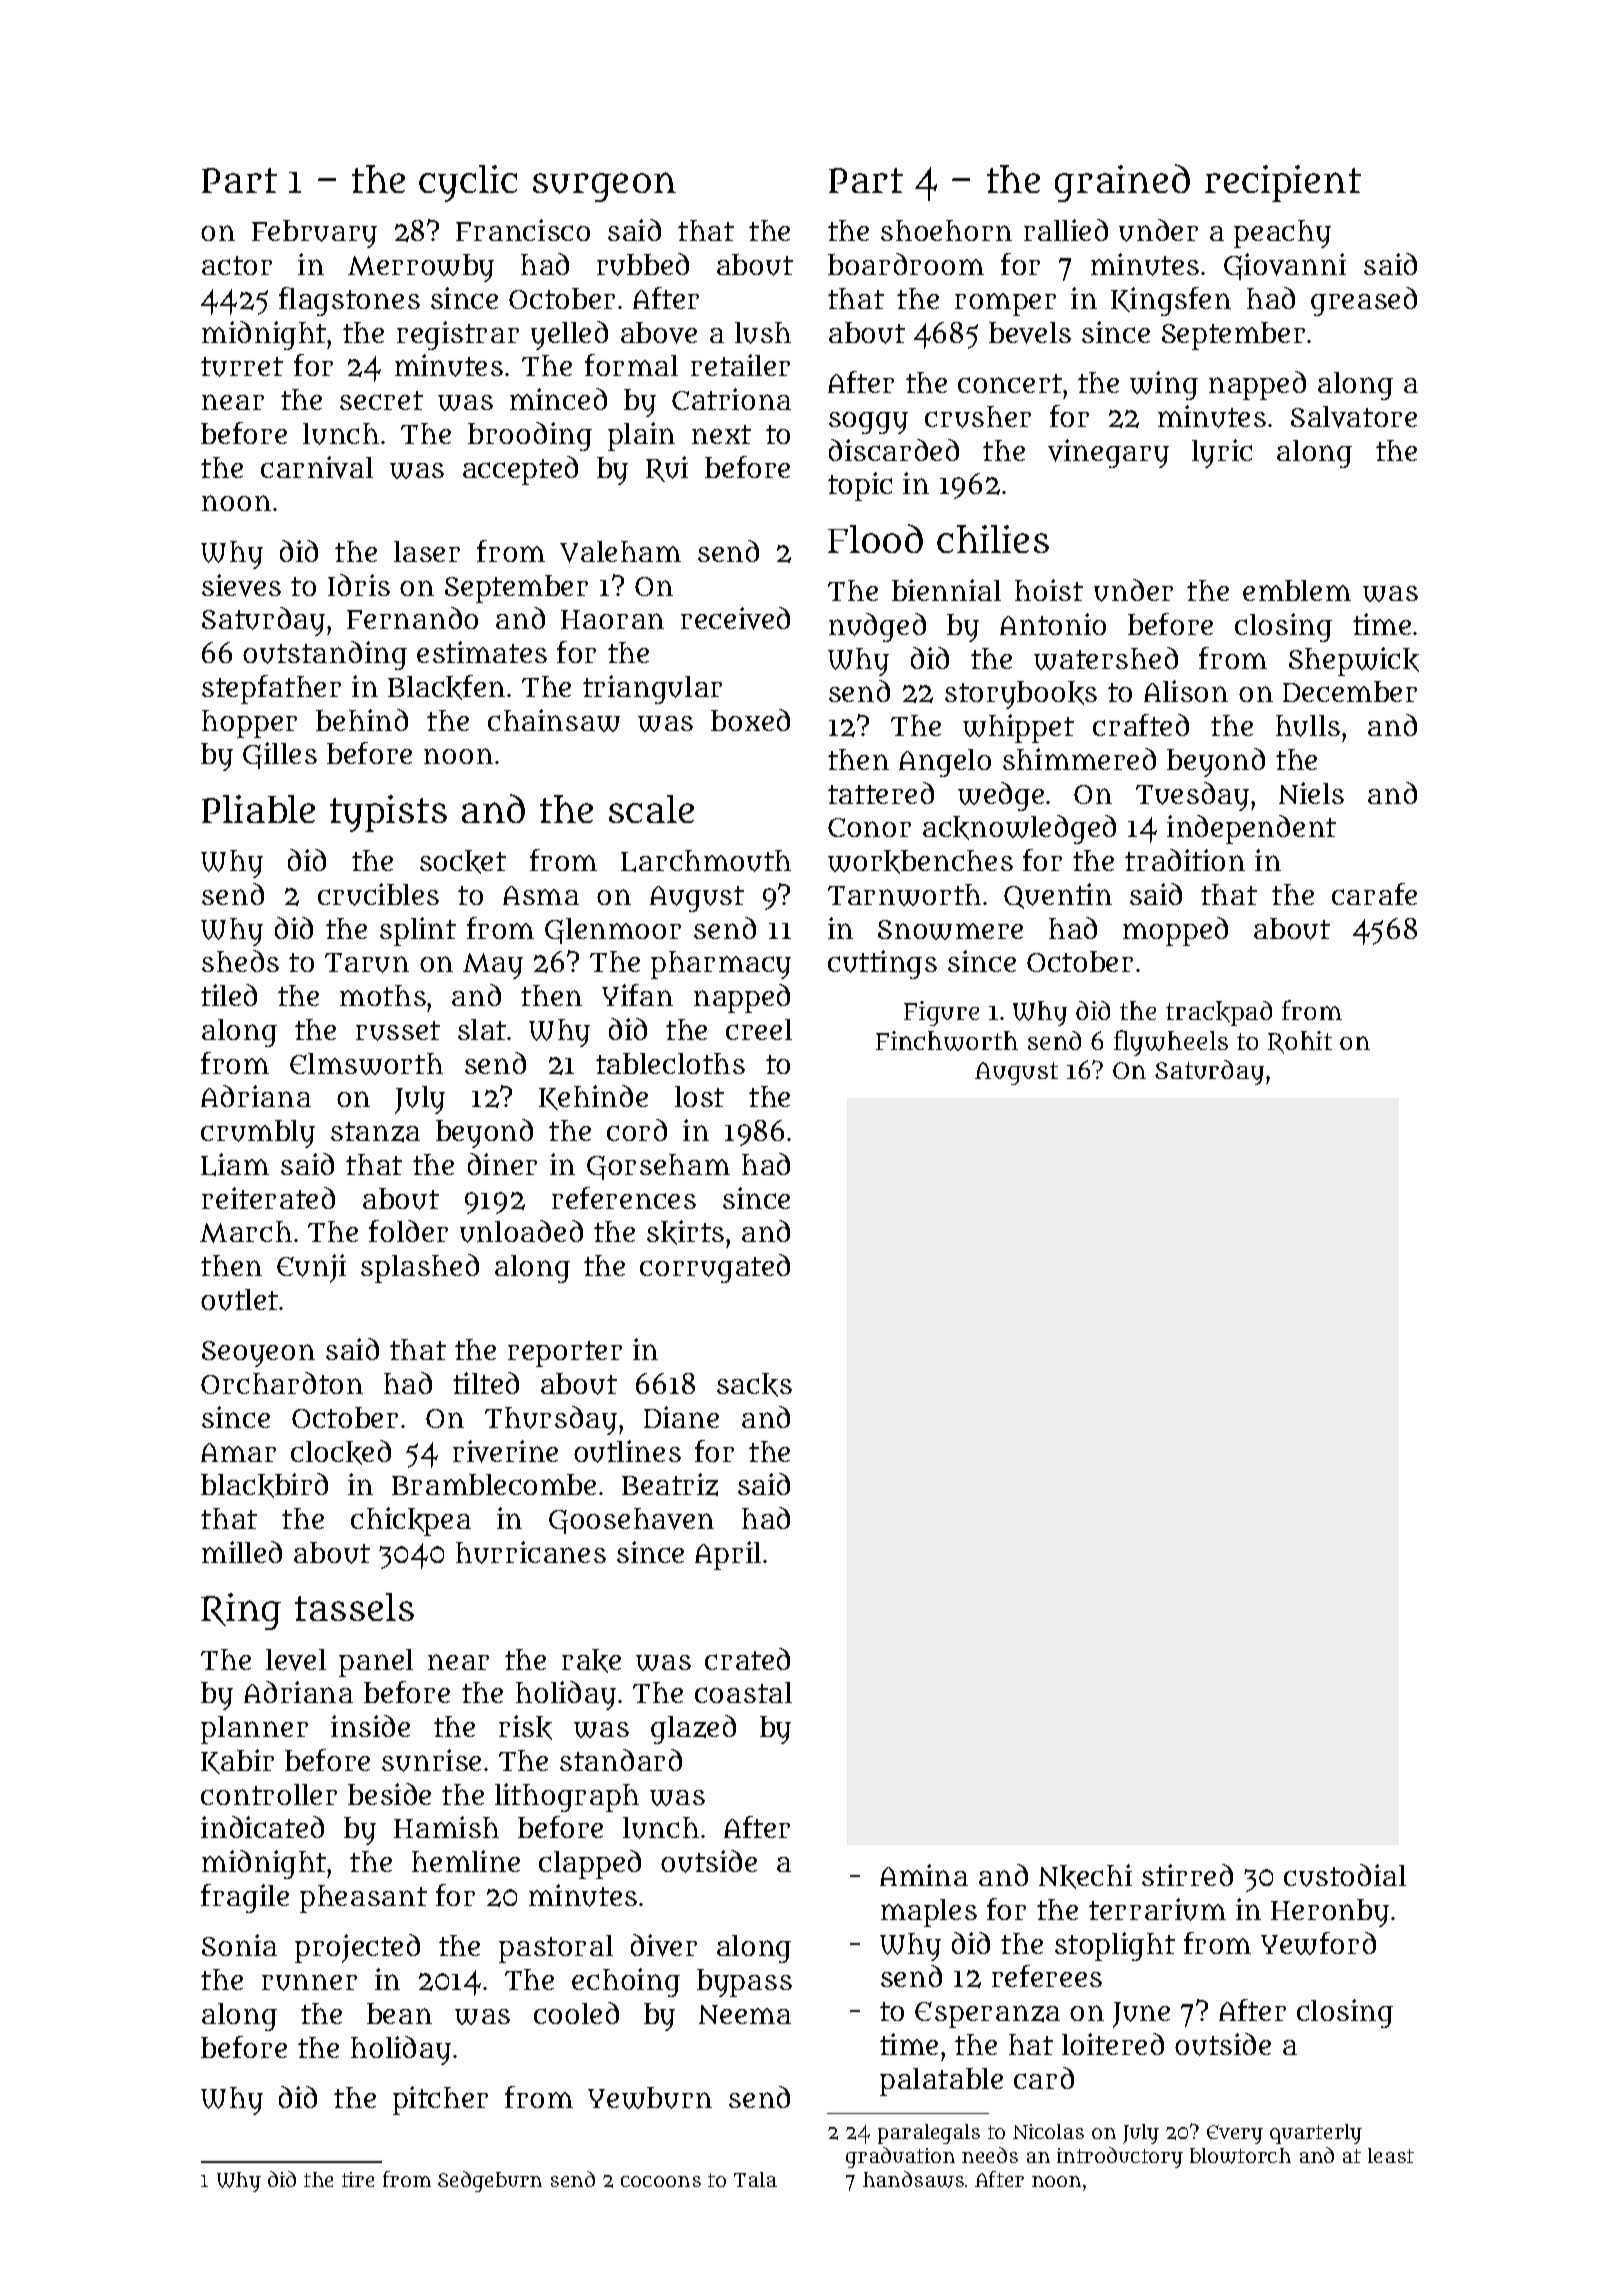 This screenshot has height=2292, width=1620. Describe the element at coordinates (314, 234) in the screenshot. I see `February` at that location.
